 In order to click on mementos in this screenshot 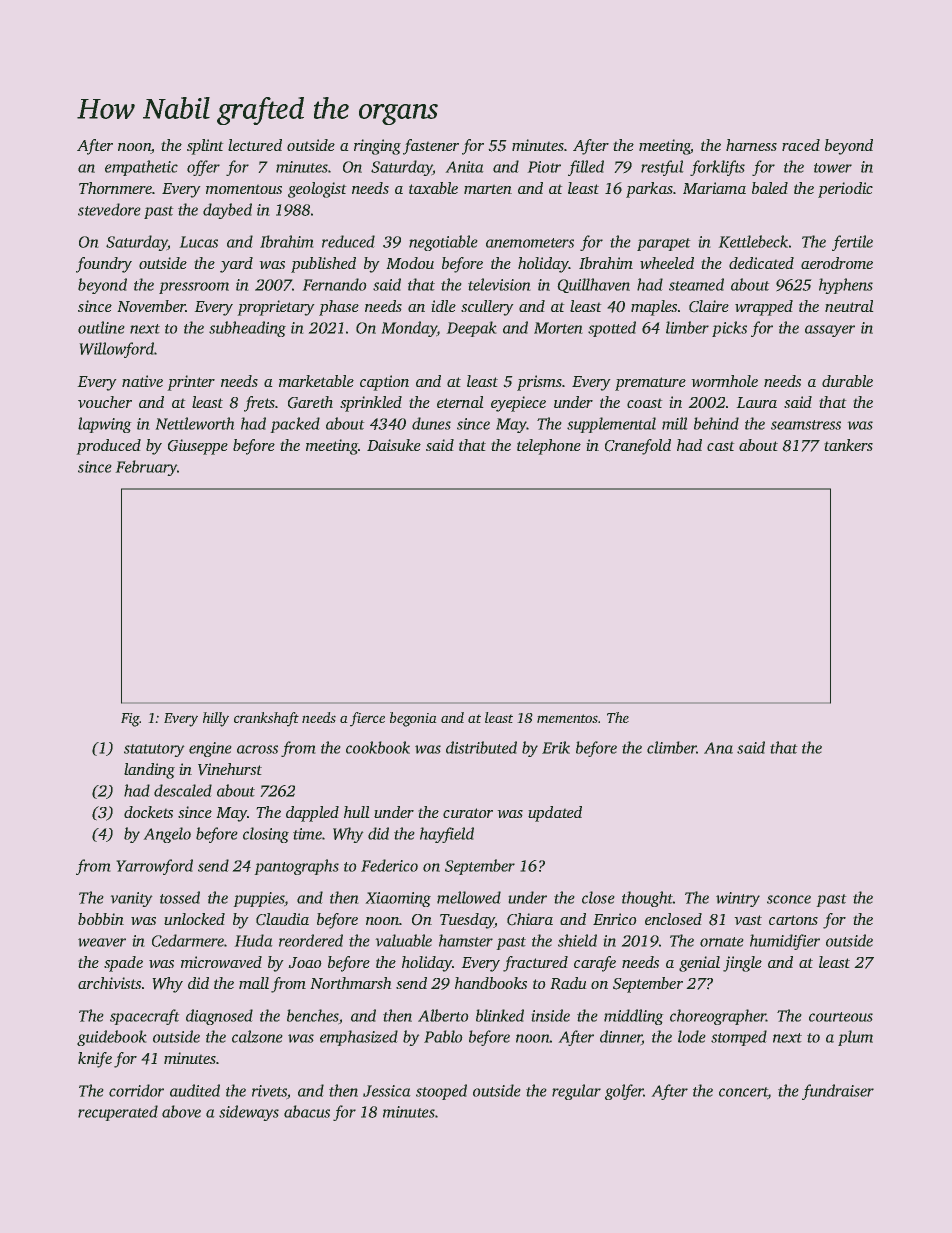, I will do `click(567, 718)`.
